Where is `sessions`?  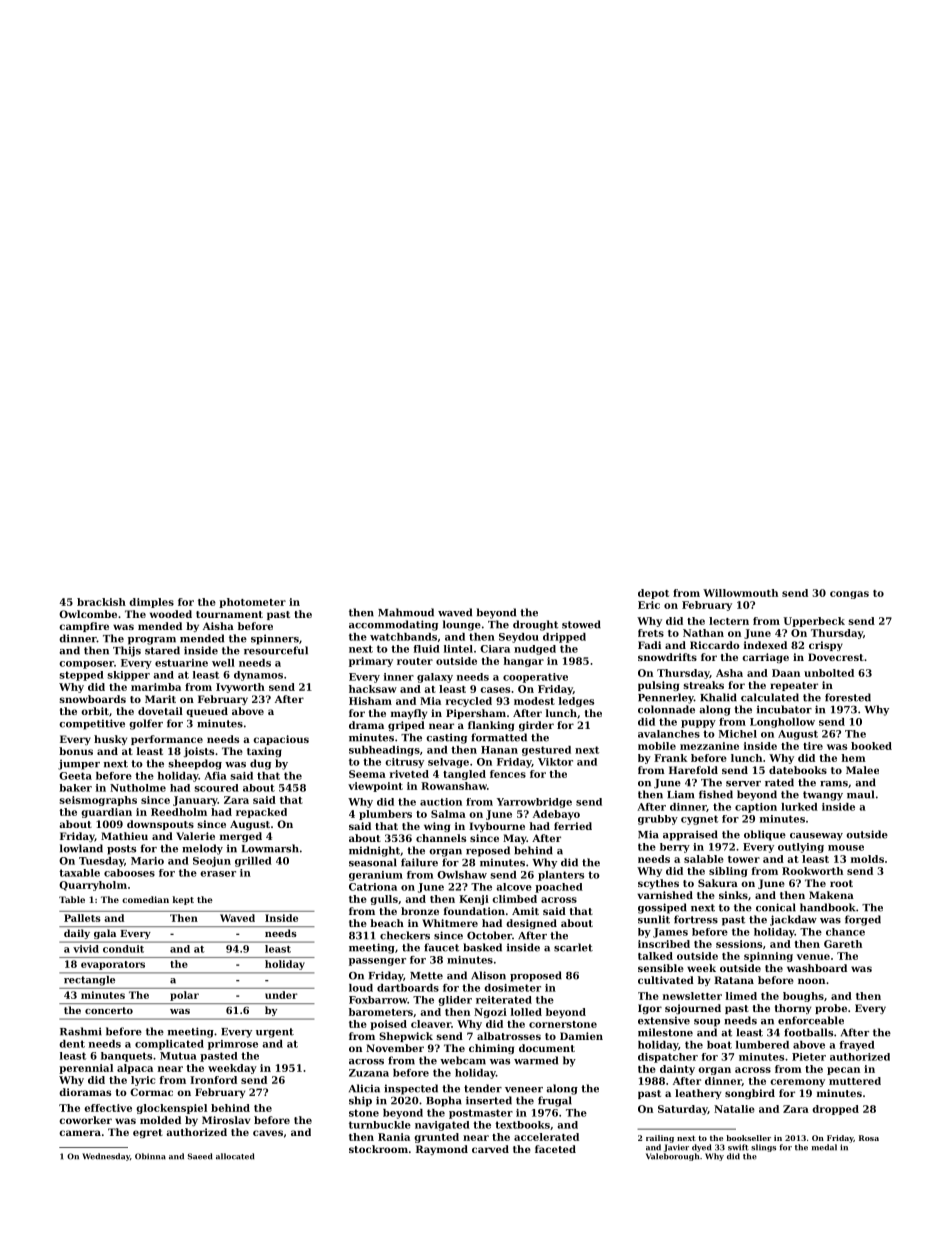 sessions is located at coordinates (739, 944).
